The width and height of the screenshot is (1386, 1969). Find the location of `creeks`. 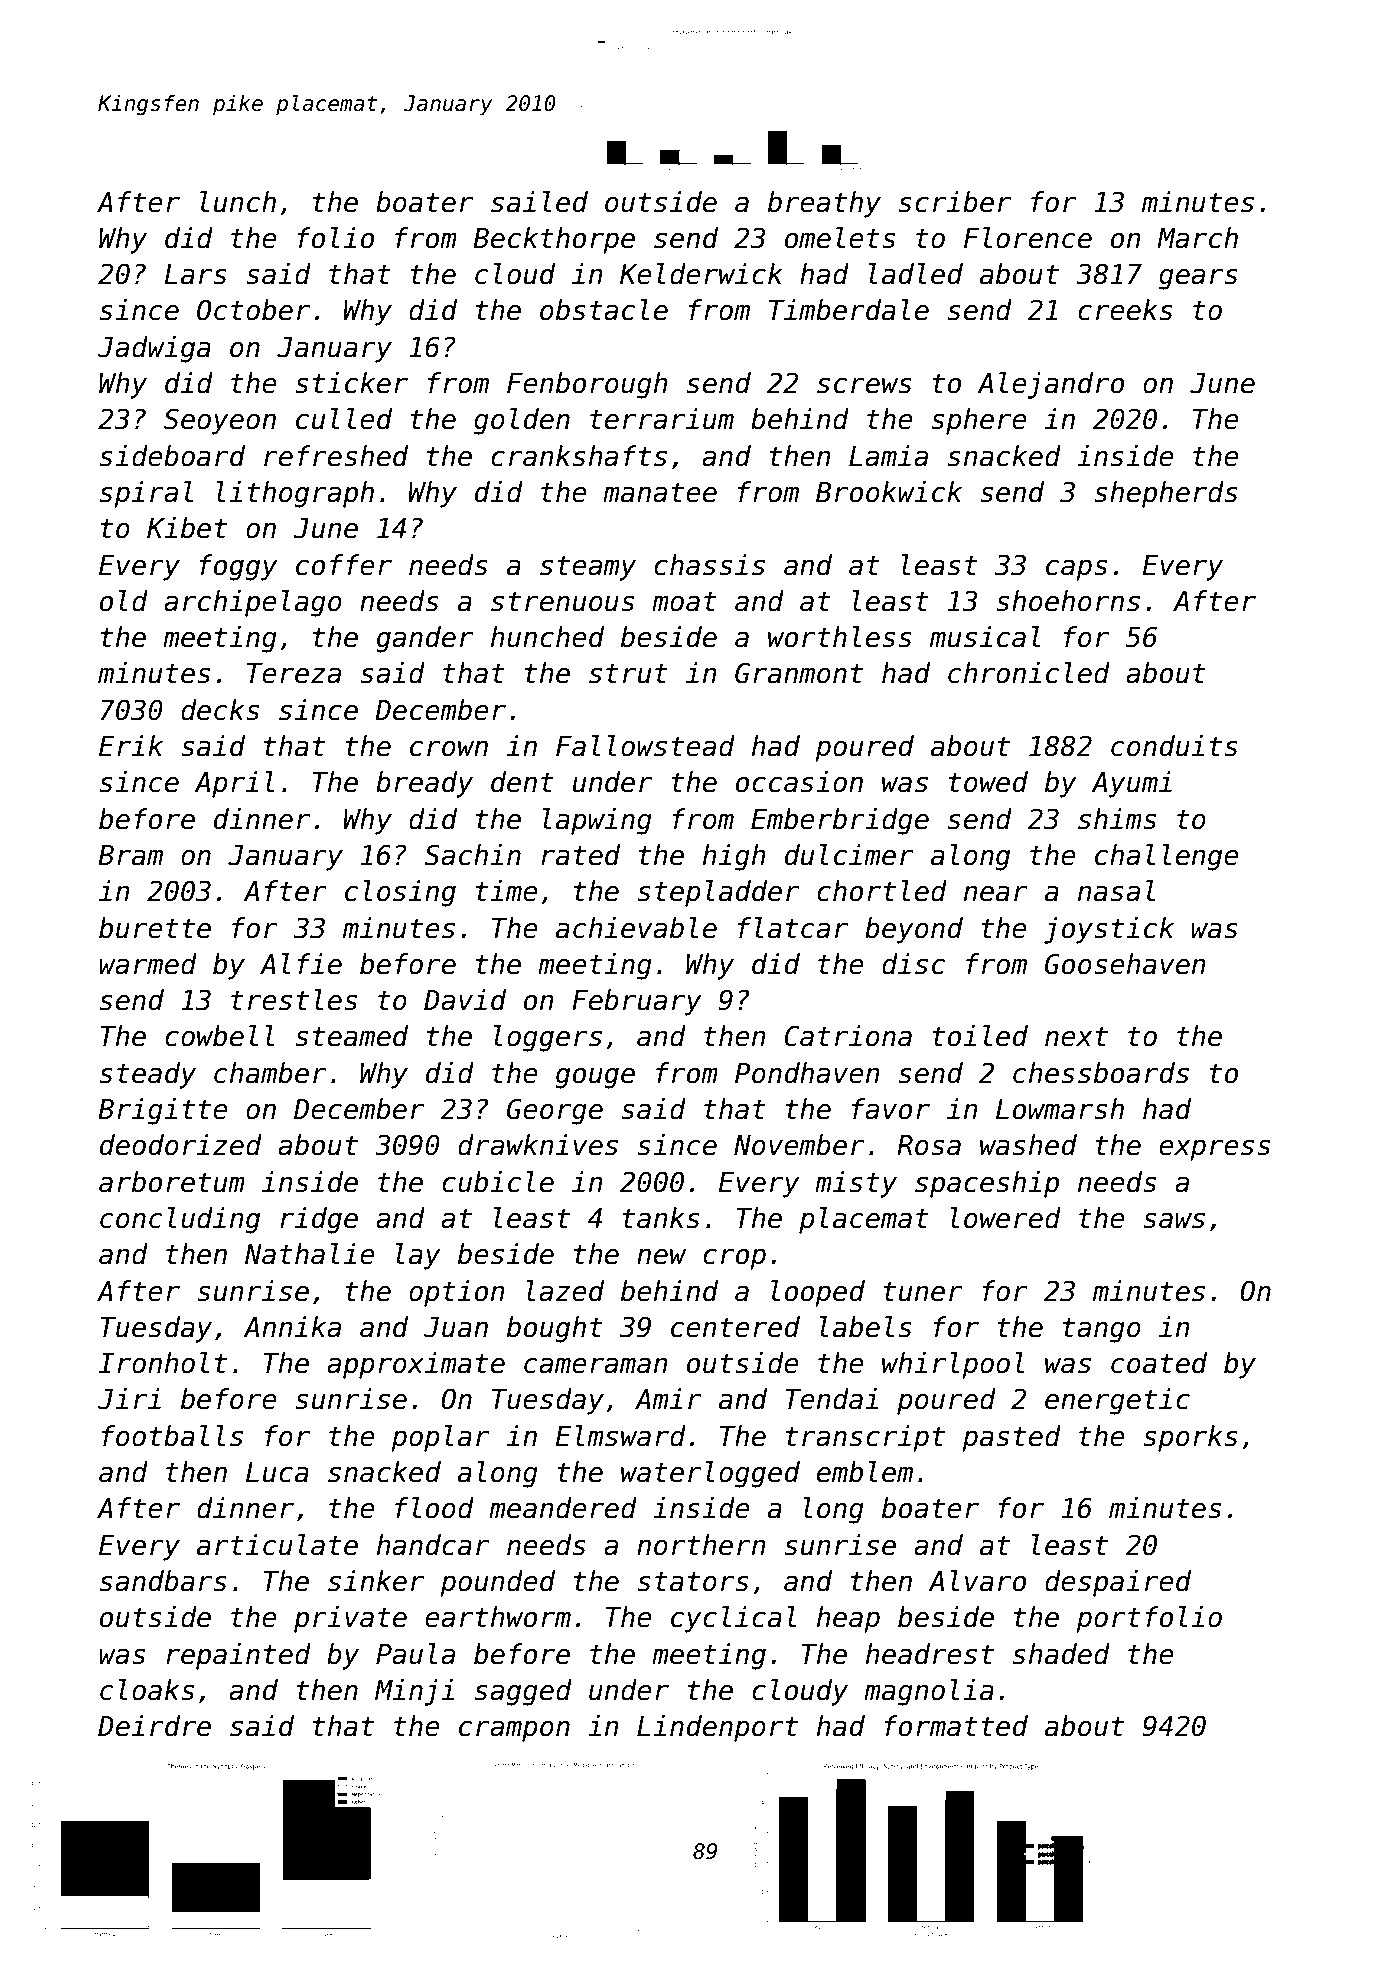

creeks is located at coordinates (1125, 310).
